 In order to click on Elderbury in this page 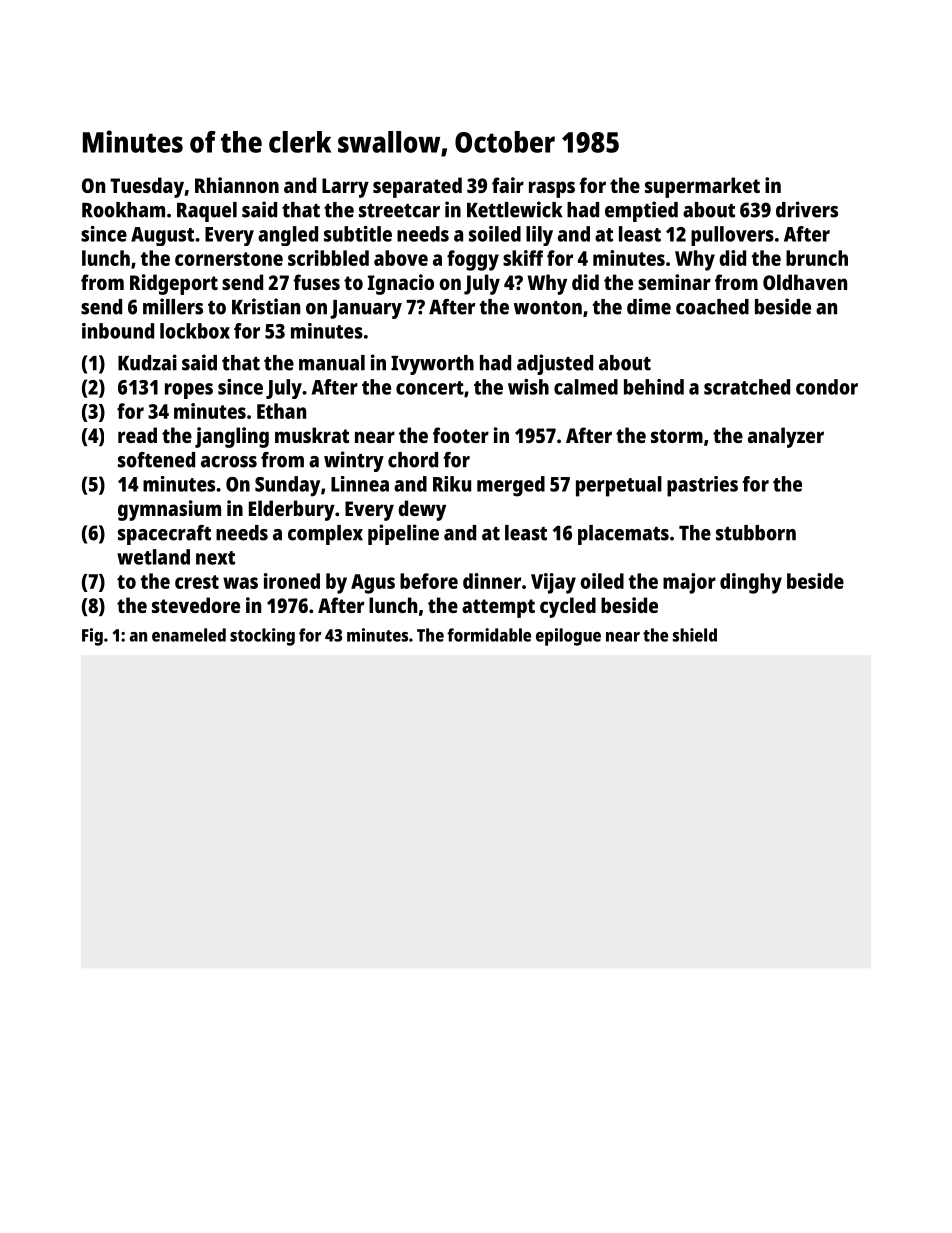, I will do `click(292, 510)`.
